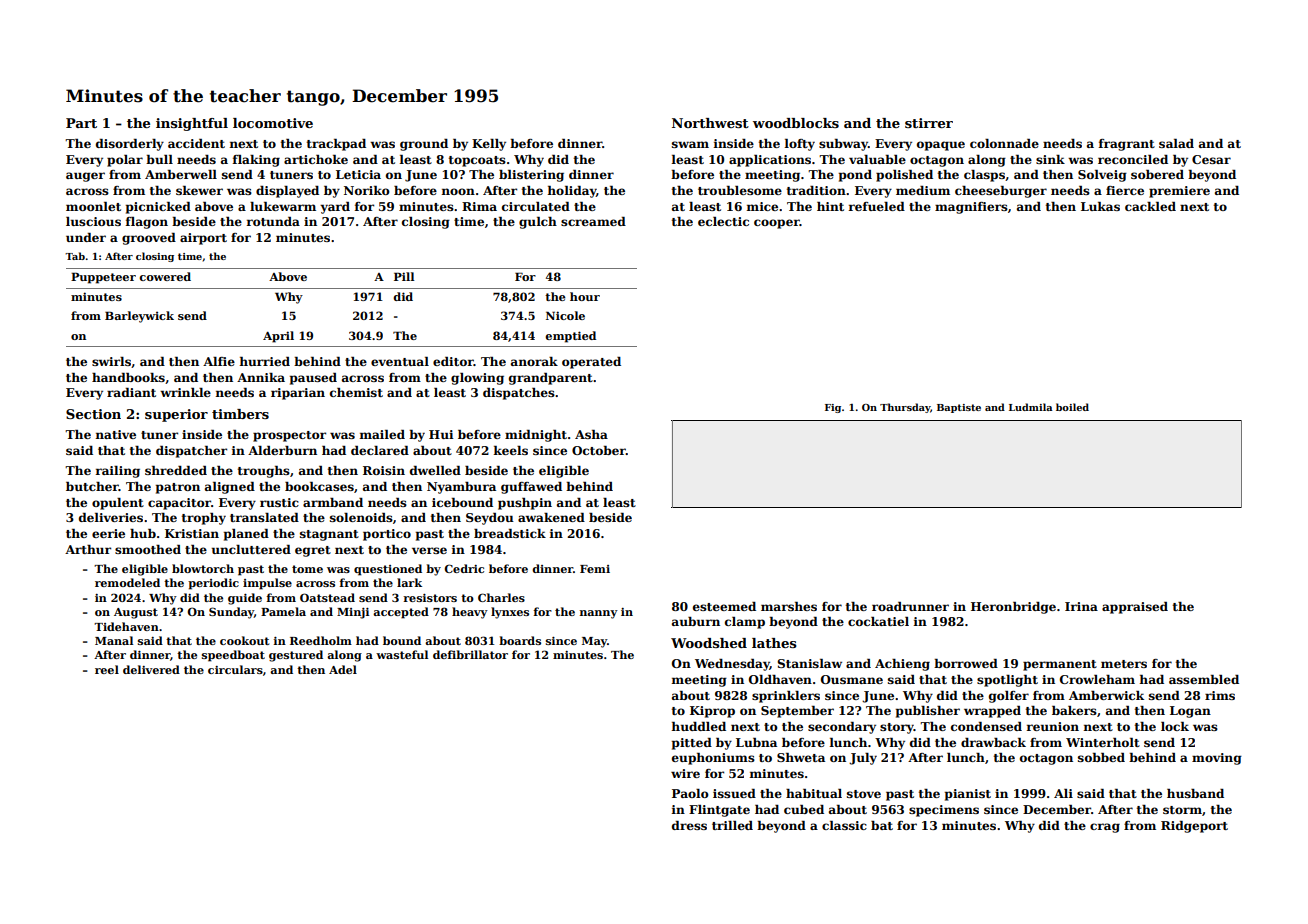  What do you see at coordinates (81, 123) in the image?
I see `Part` at bounding box center [81, 123].
